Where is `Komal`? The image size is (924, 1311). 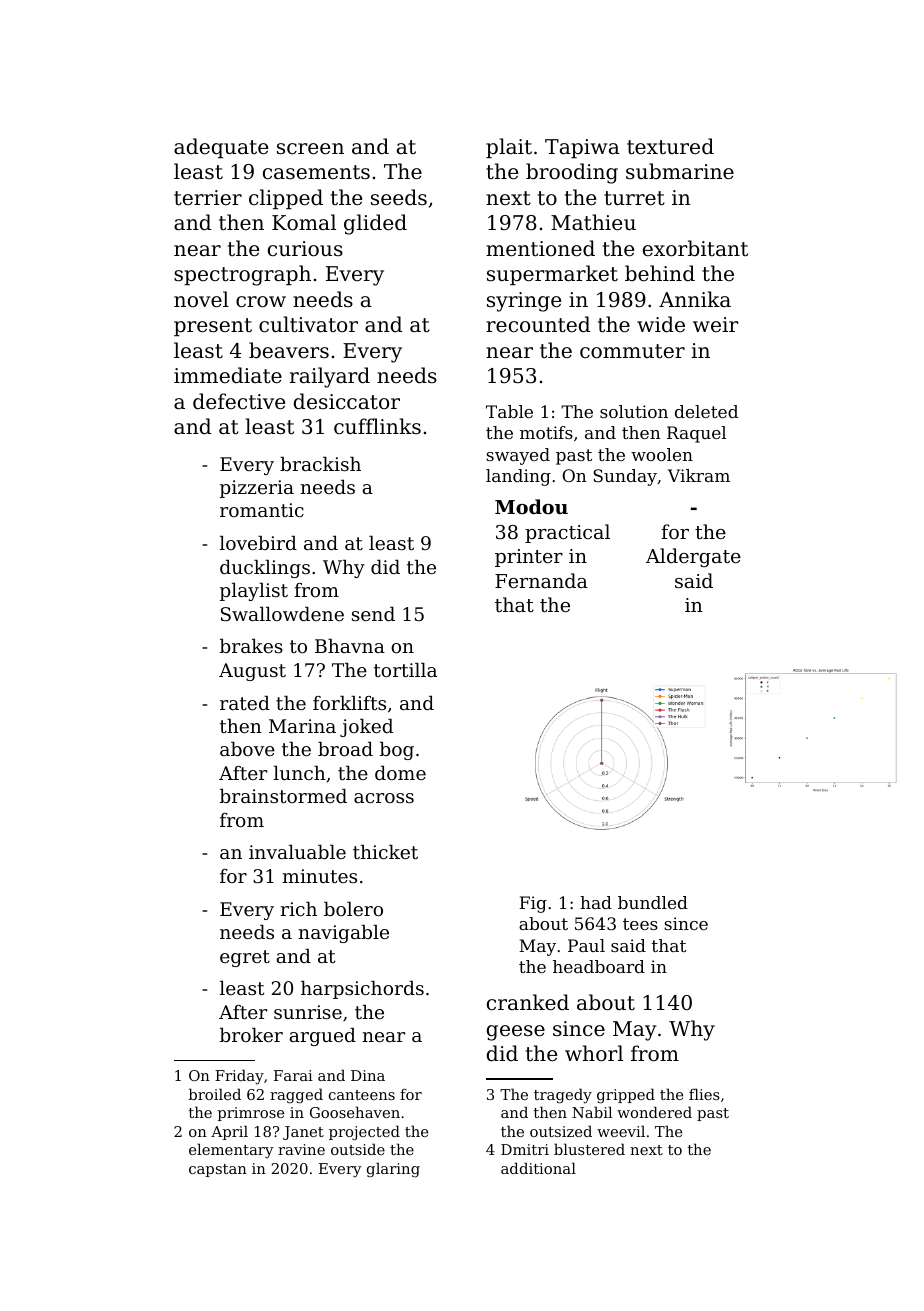 Komal is located at coordinates (304, 222).
